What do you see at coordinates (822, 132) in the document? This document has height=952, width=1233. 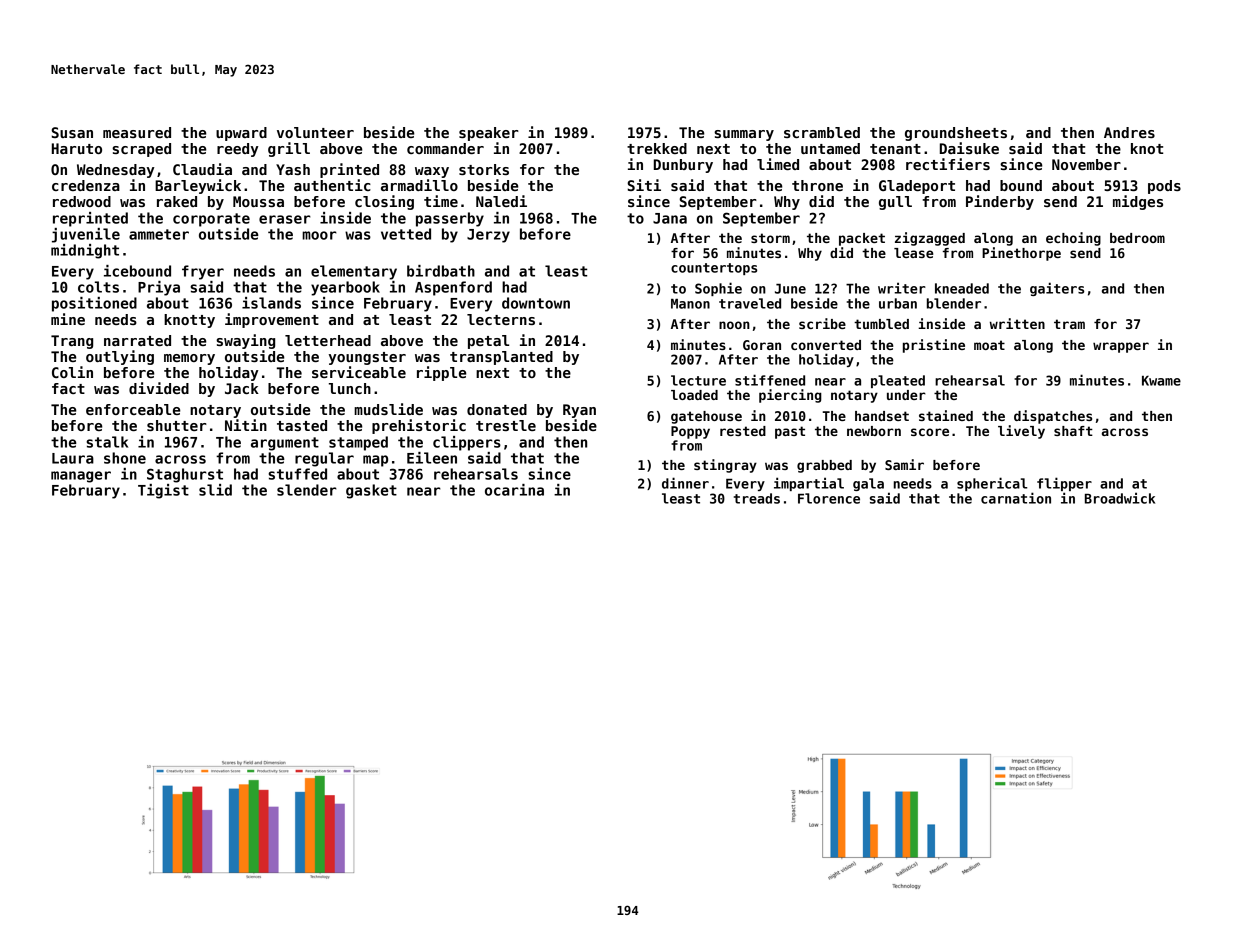 I see `scrambled` at bounding box center [822, 132].
